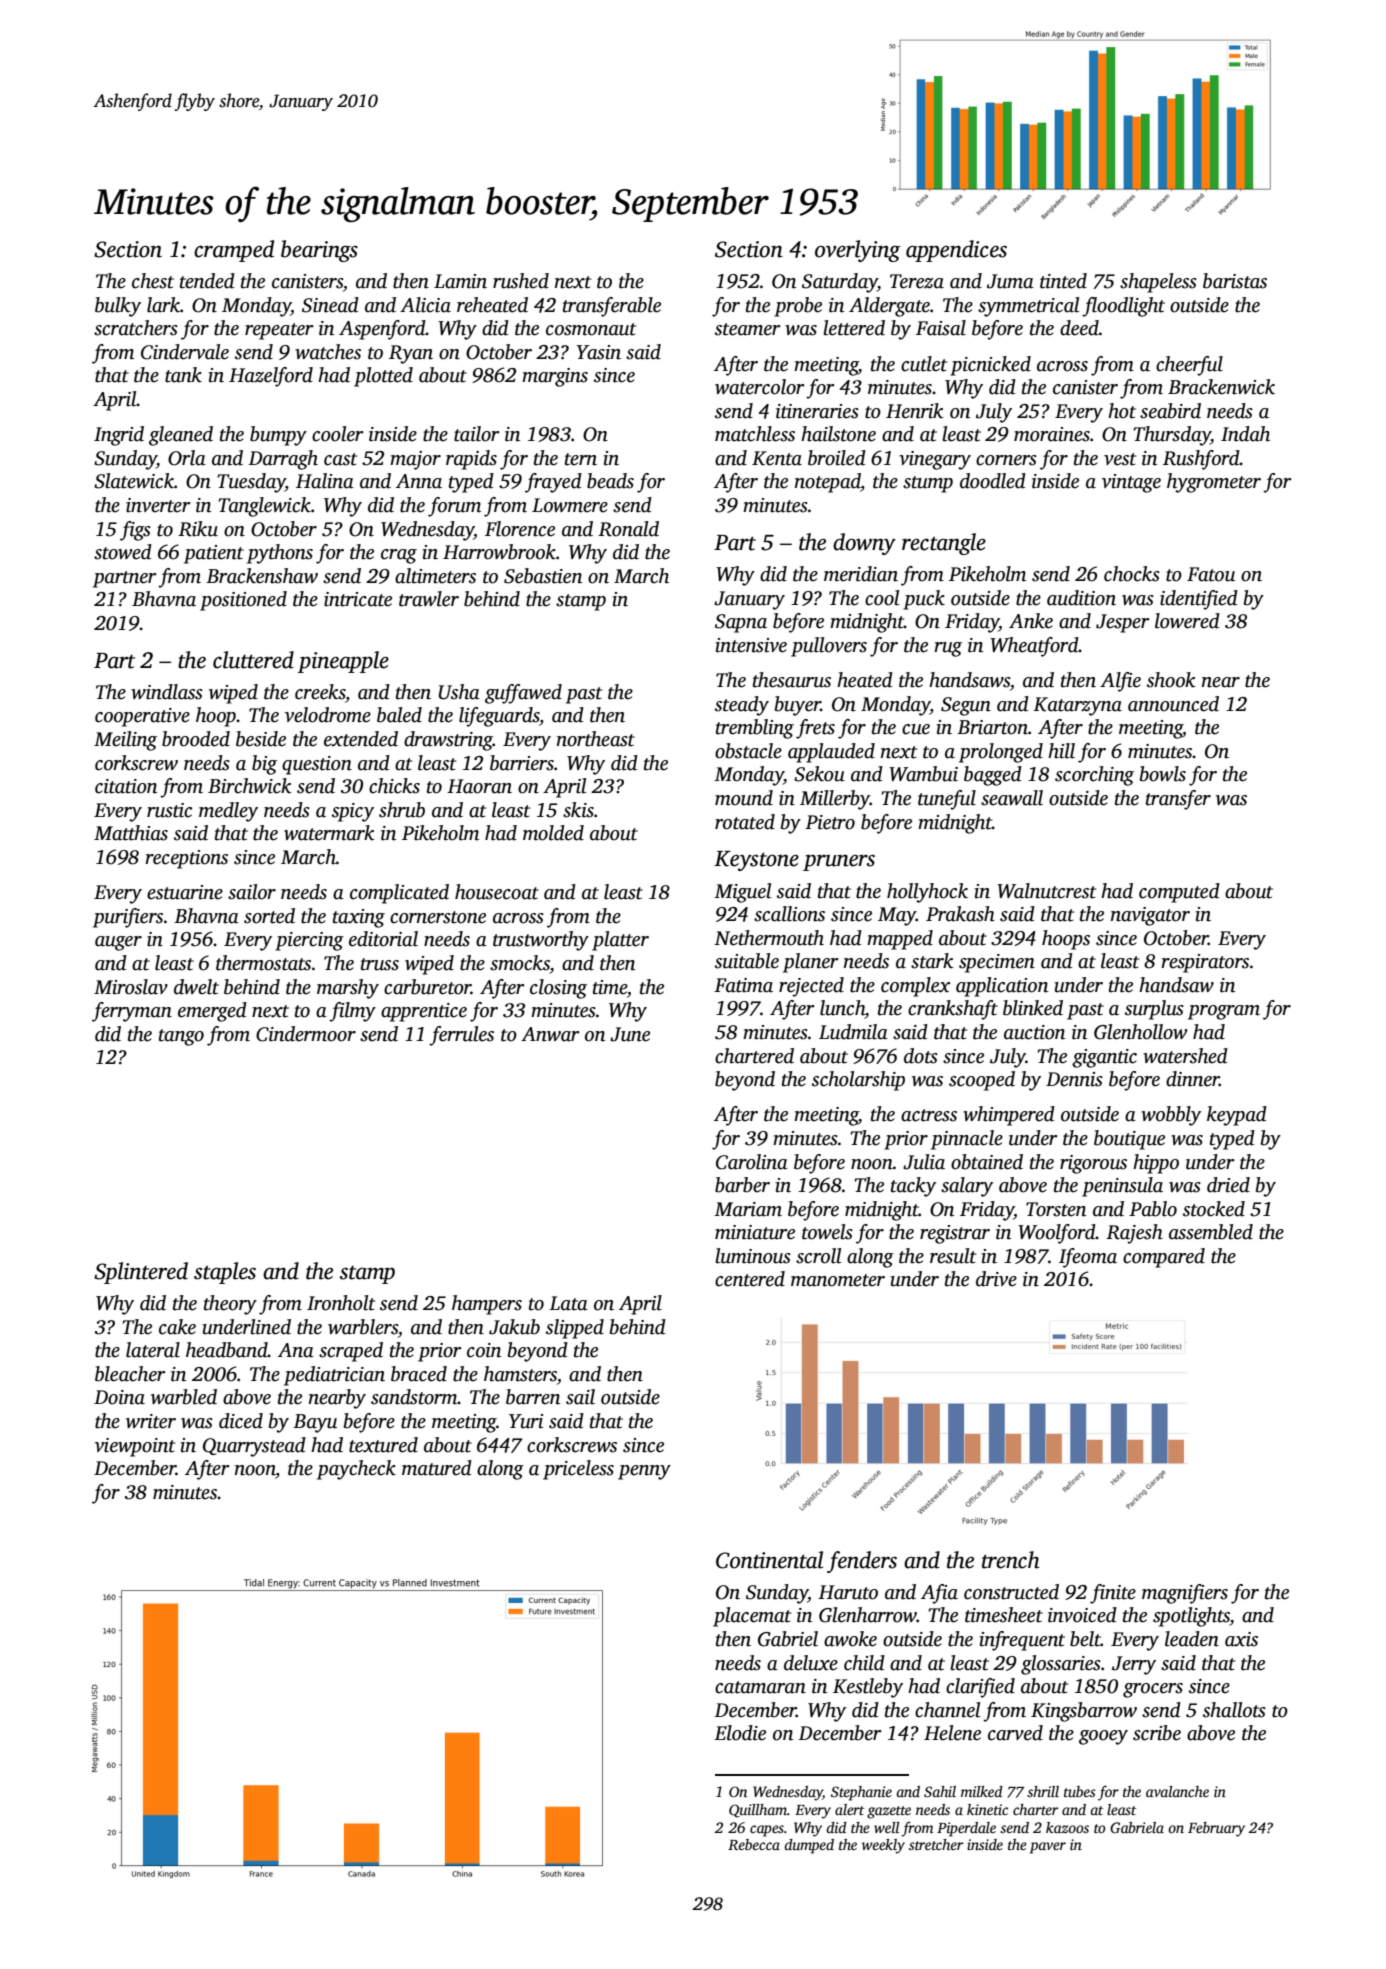  I want to click on moraines, so click(1052, 434).
